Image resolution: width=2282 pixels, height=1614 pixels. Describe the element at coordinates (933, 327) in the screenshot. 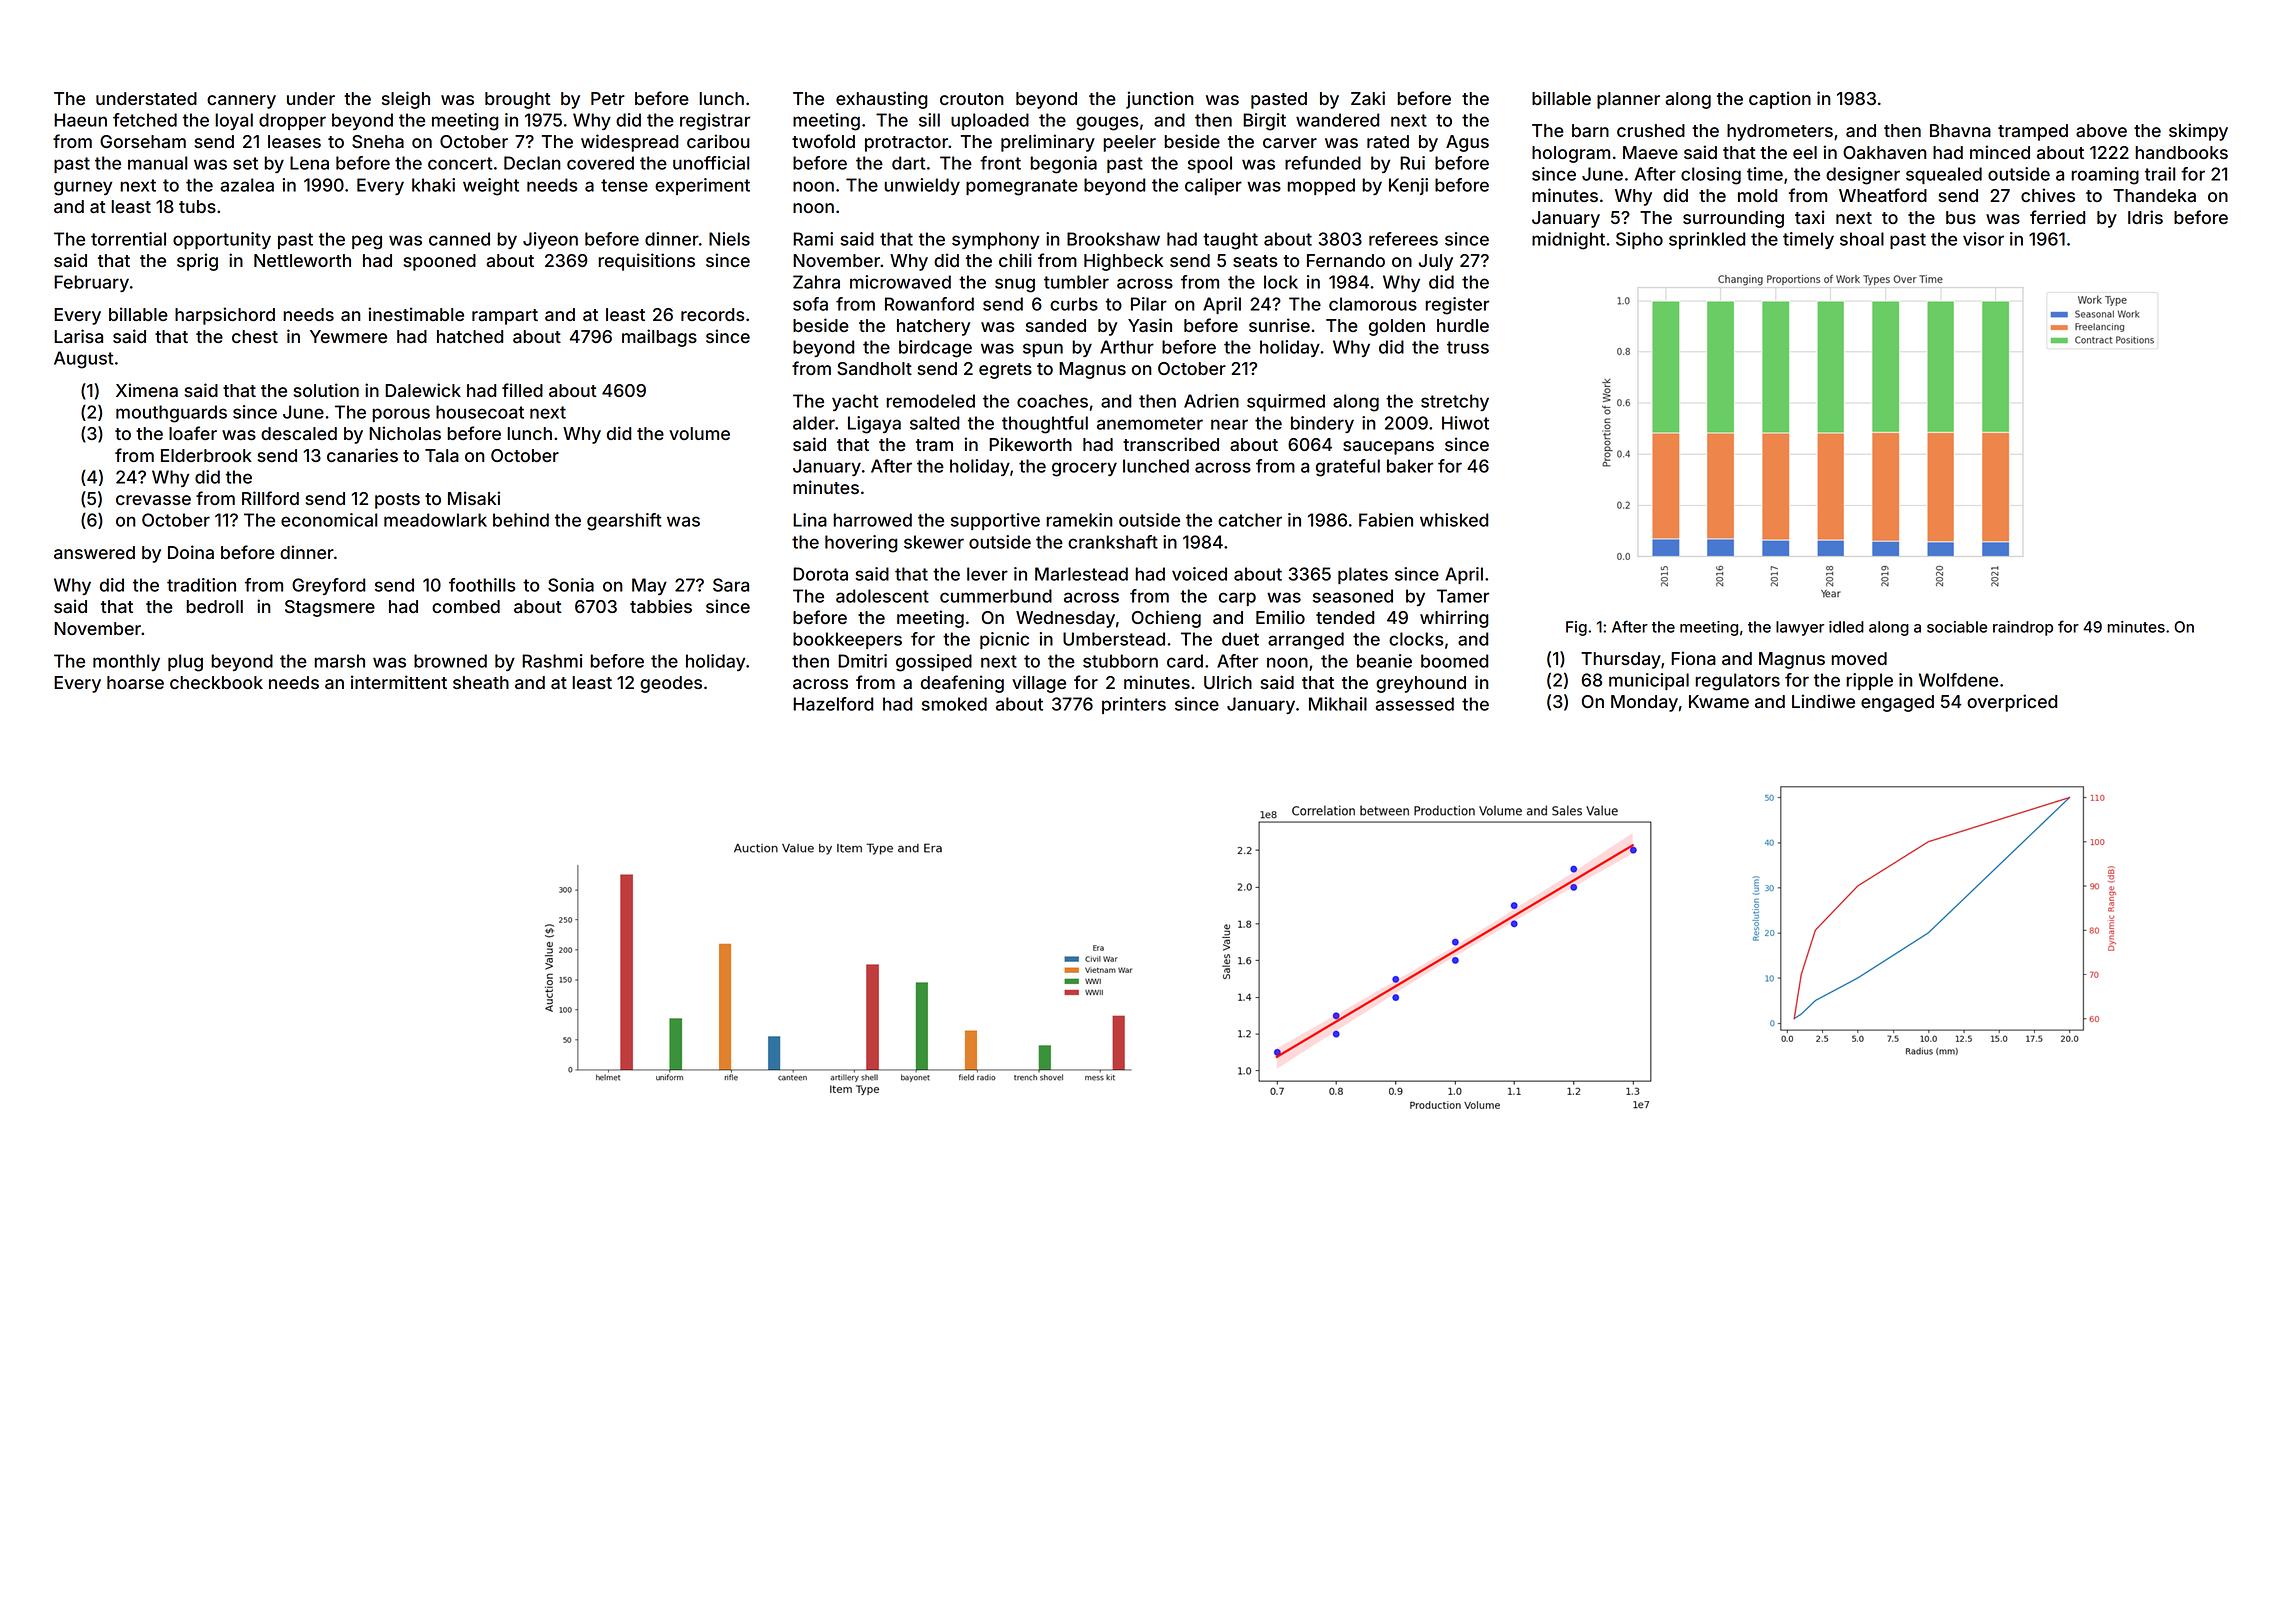

I see `hatchery` at that location.
